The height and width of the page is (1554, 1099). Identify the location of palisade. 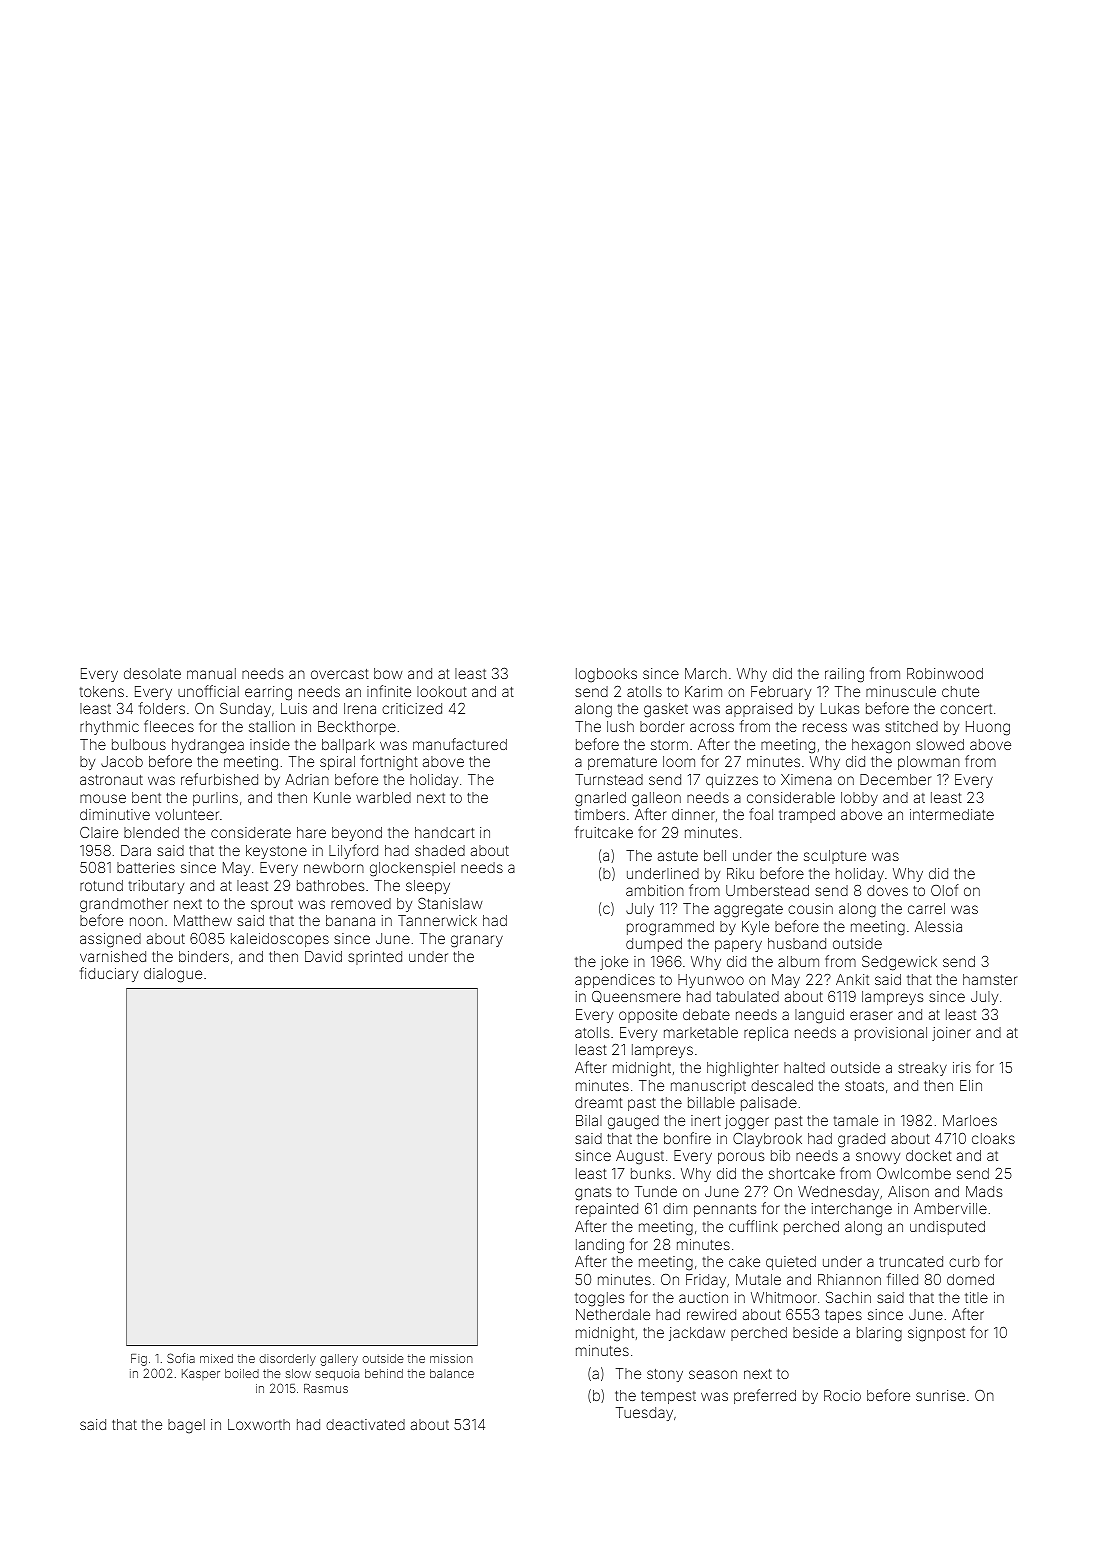
(769, 1104).
